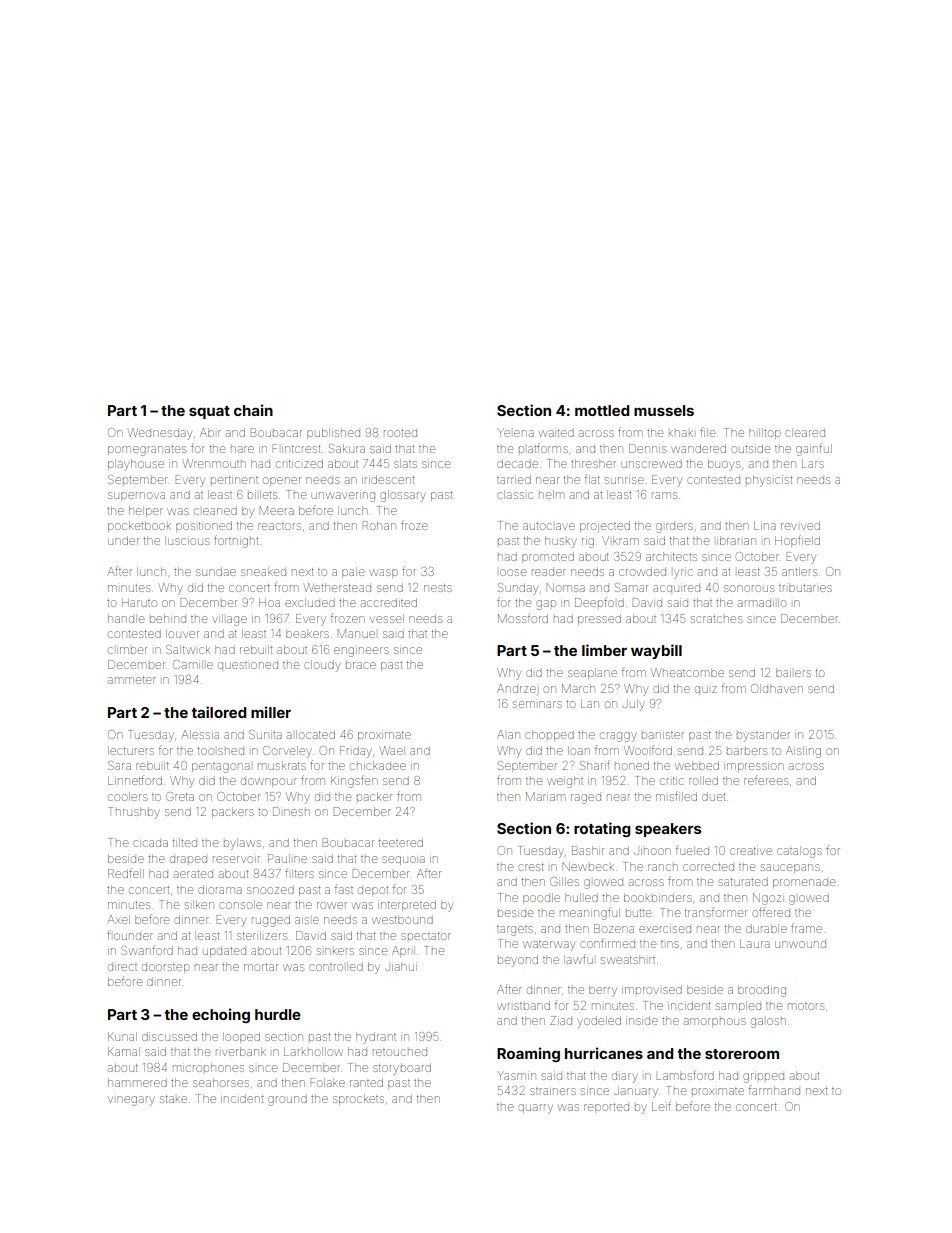  I want to click on Kamal, so click(124, 1051).
